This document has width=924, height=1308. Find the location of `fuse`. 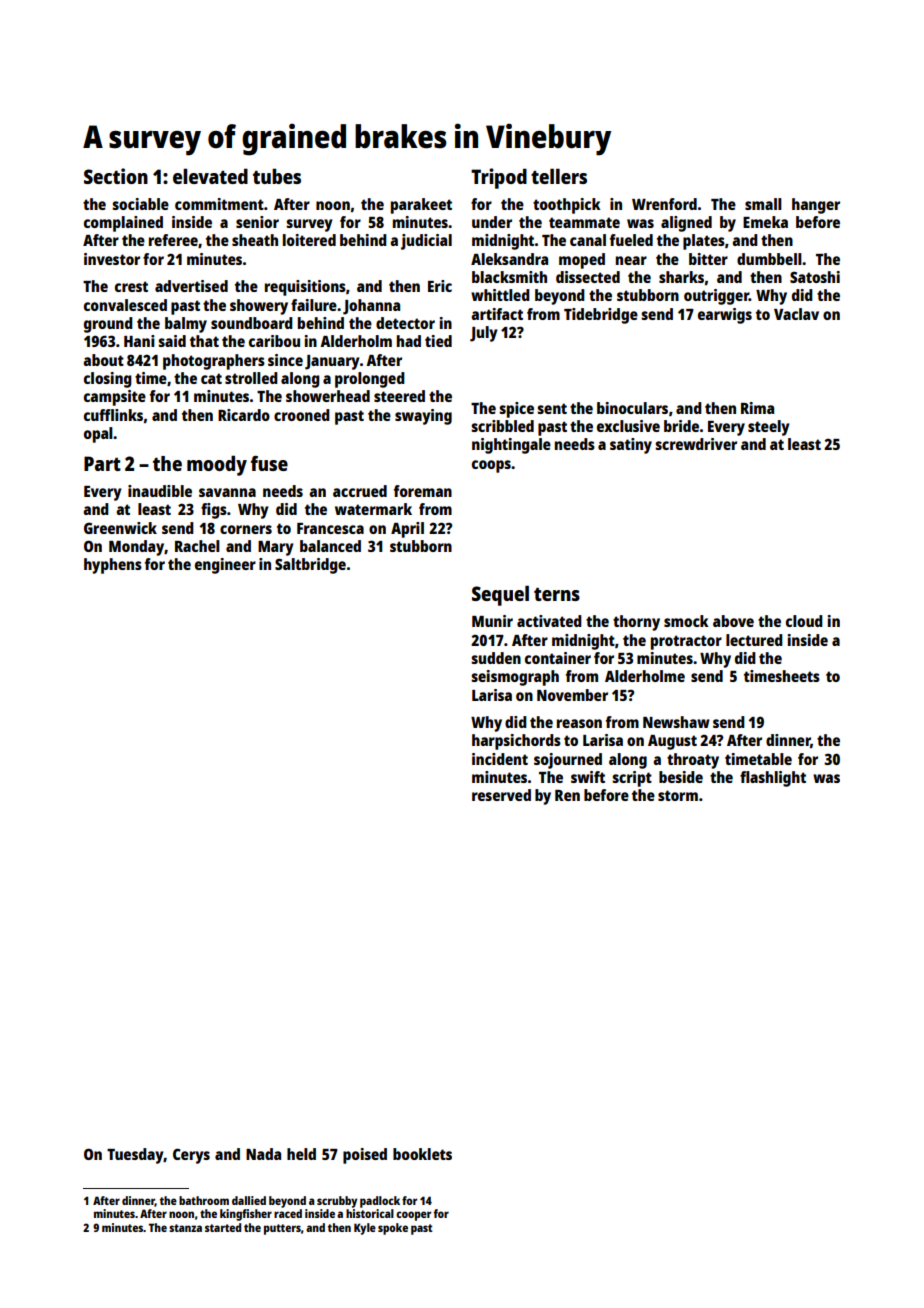

fuse is located at coordinates (269, 463).
